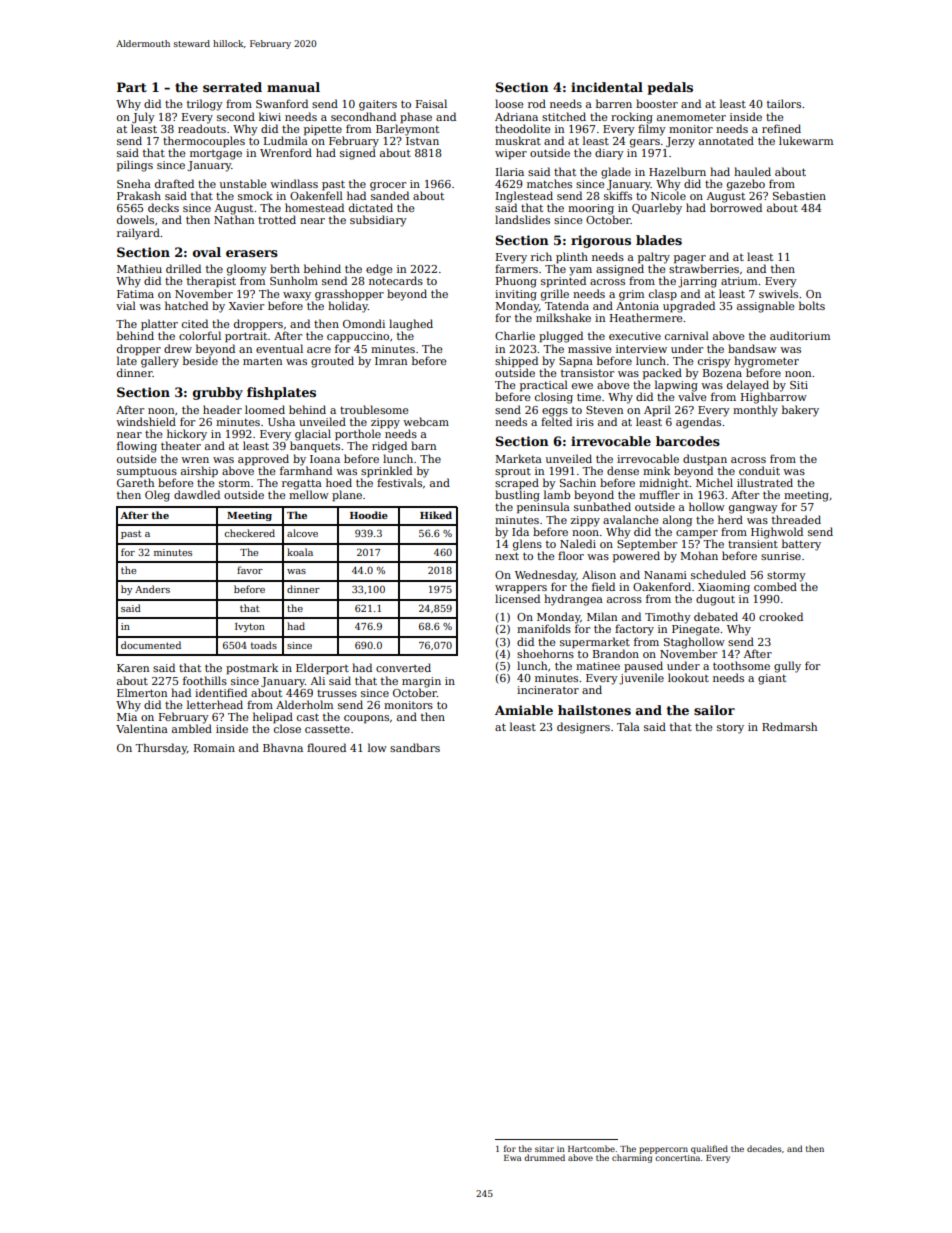 The height and width of the image is (1233, 952). Describe the element at coordinates (591, 1148) in the image. I see `Hartcombe` at that location.
